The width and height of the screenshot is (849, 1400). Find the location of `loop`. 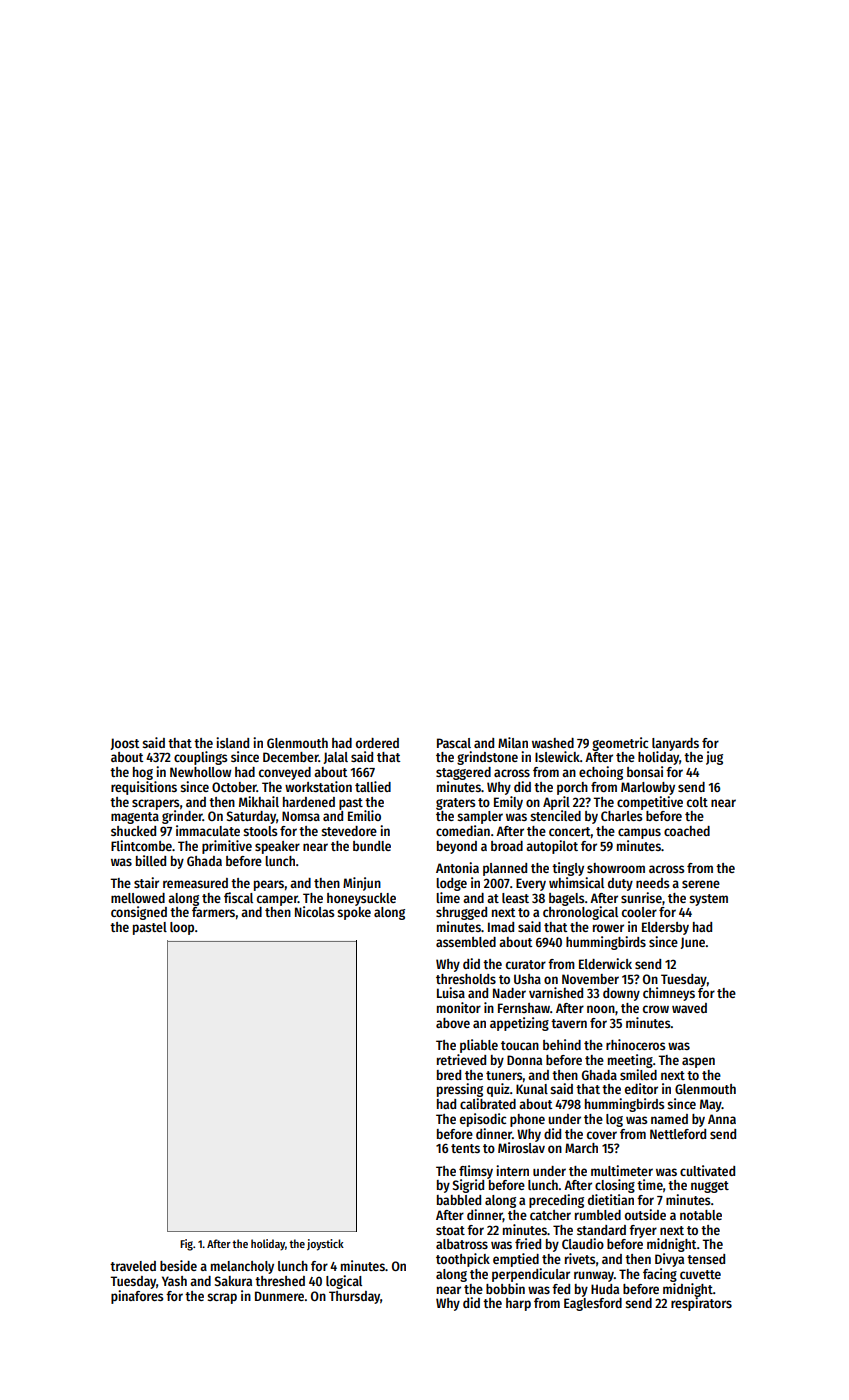

loop is located at coordinates (182, 928).
